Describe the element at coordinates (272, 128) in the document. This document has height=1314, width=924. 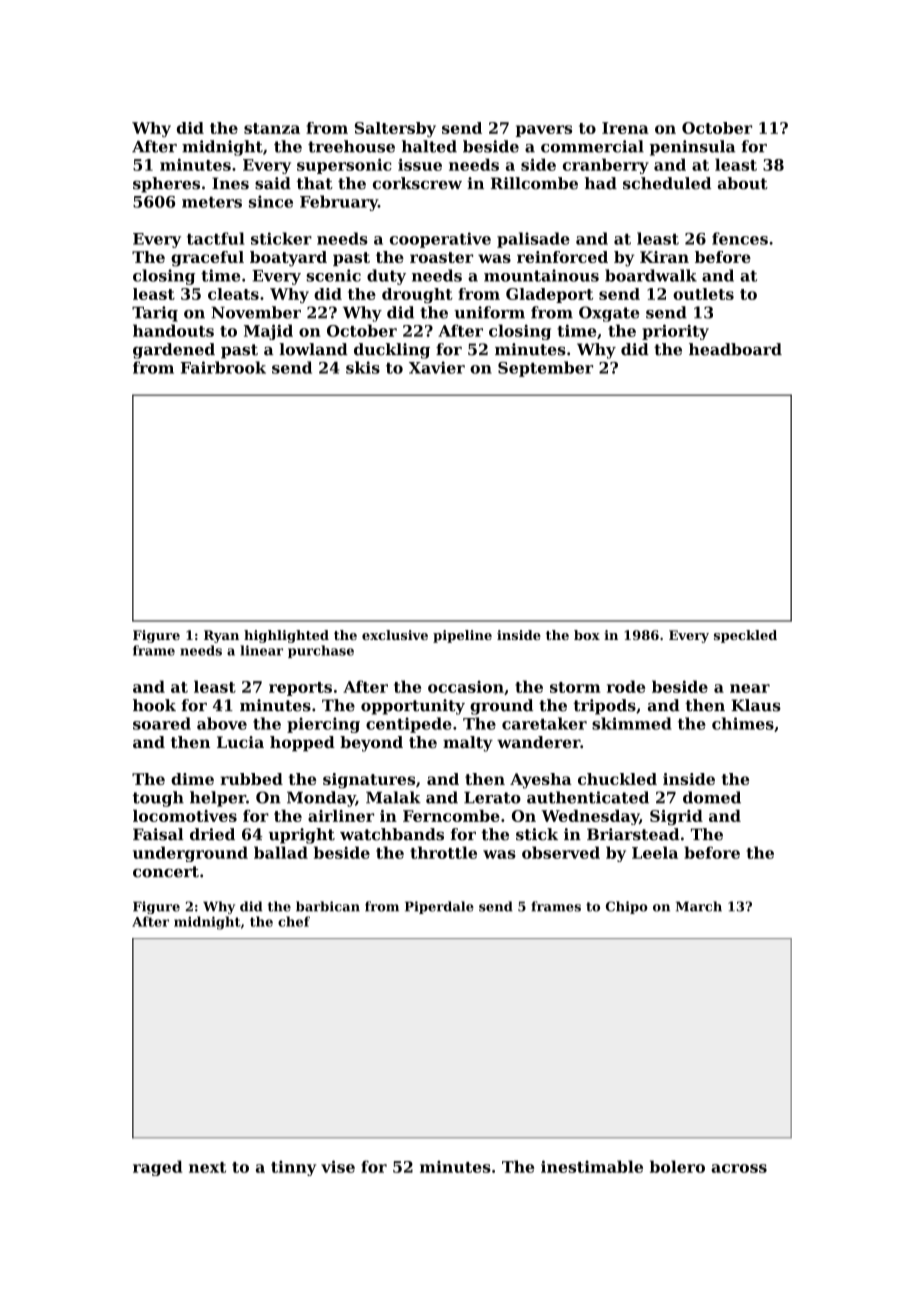
I see `stanza` at that location.
